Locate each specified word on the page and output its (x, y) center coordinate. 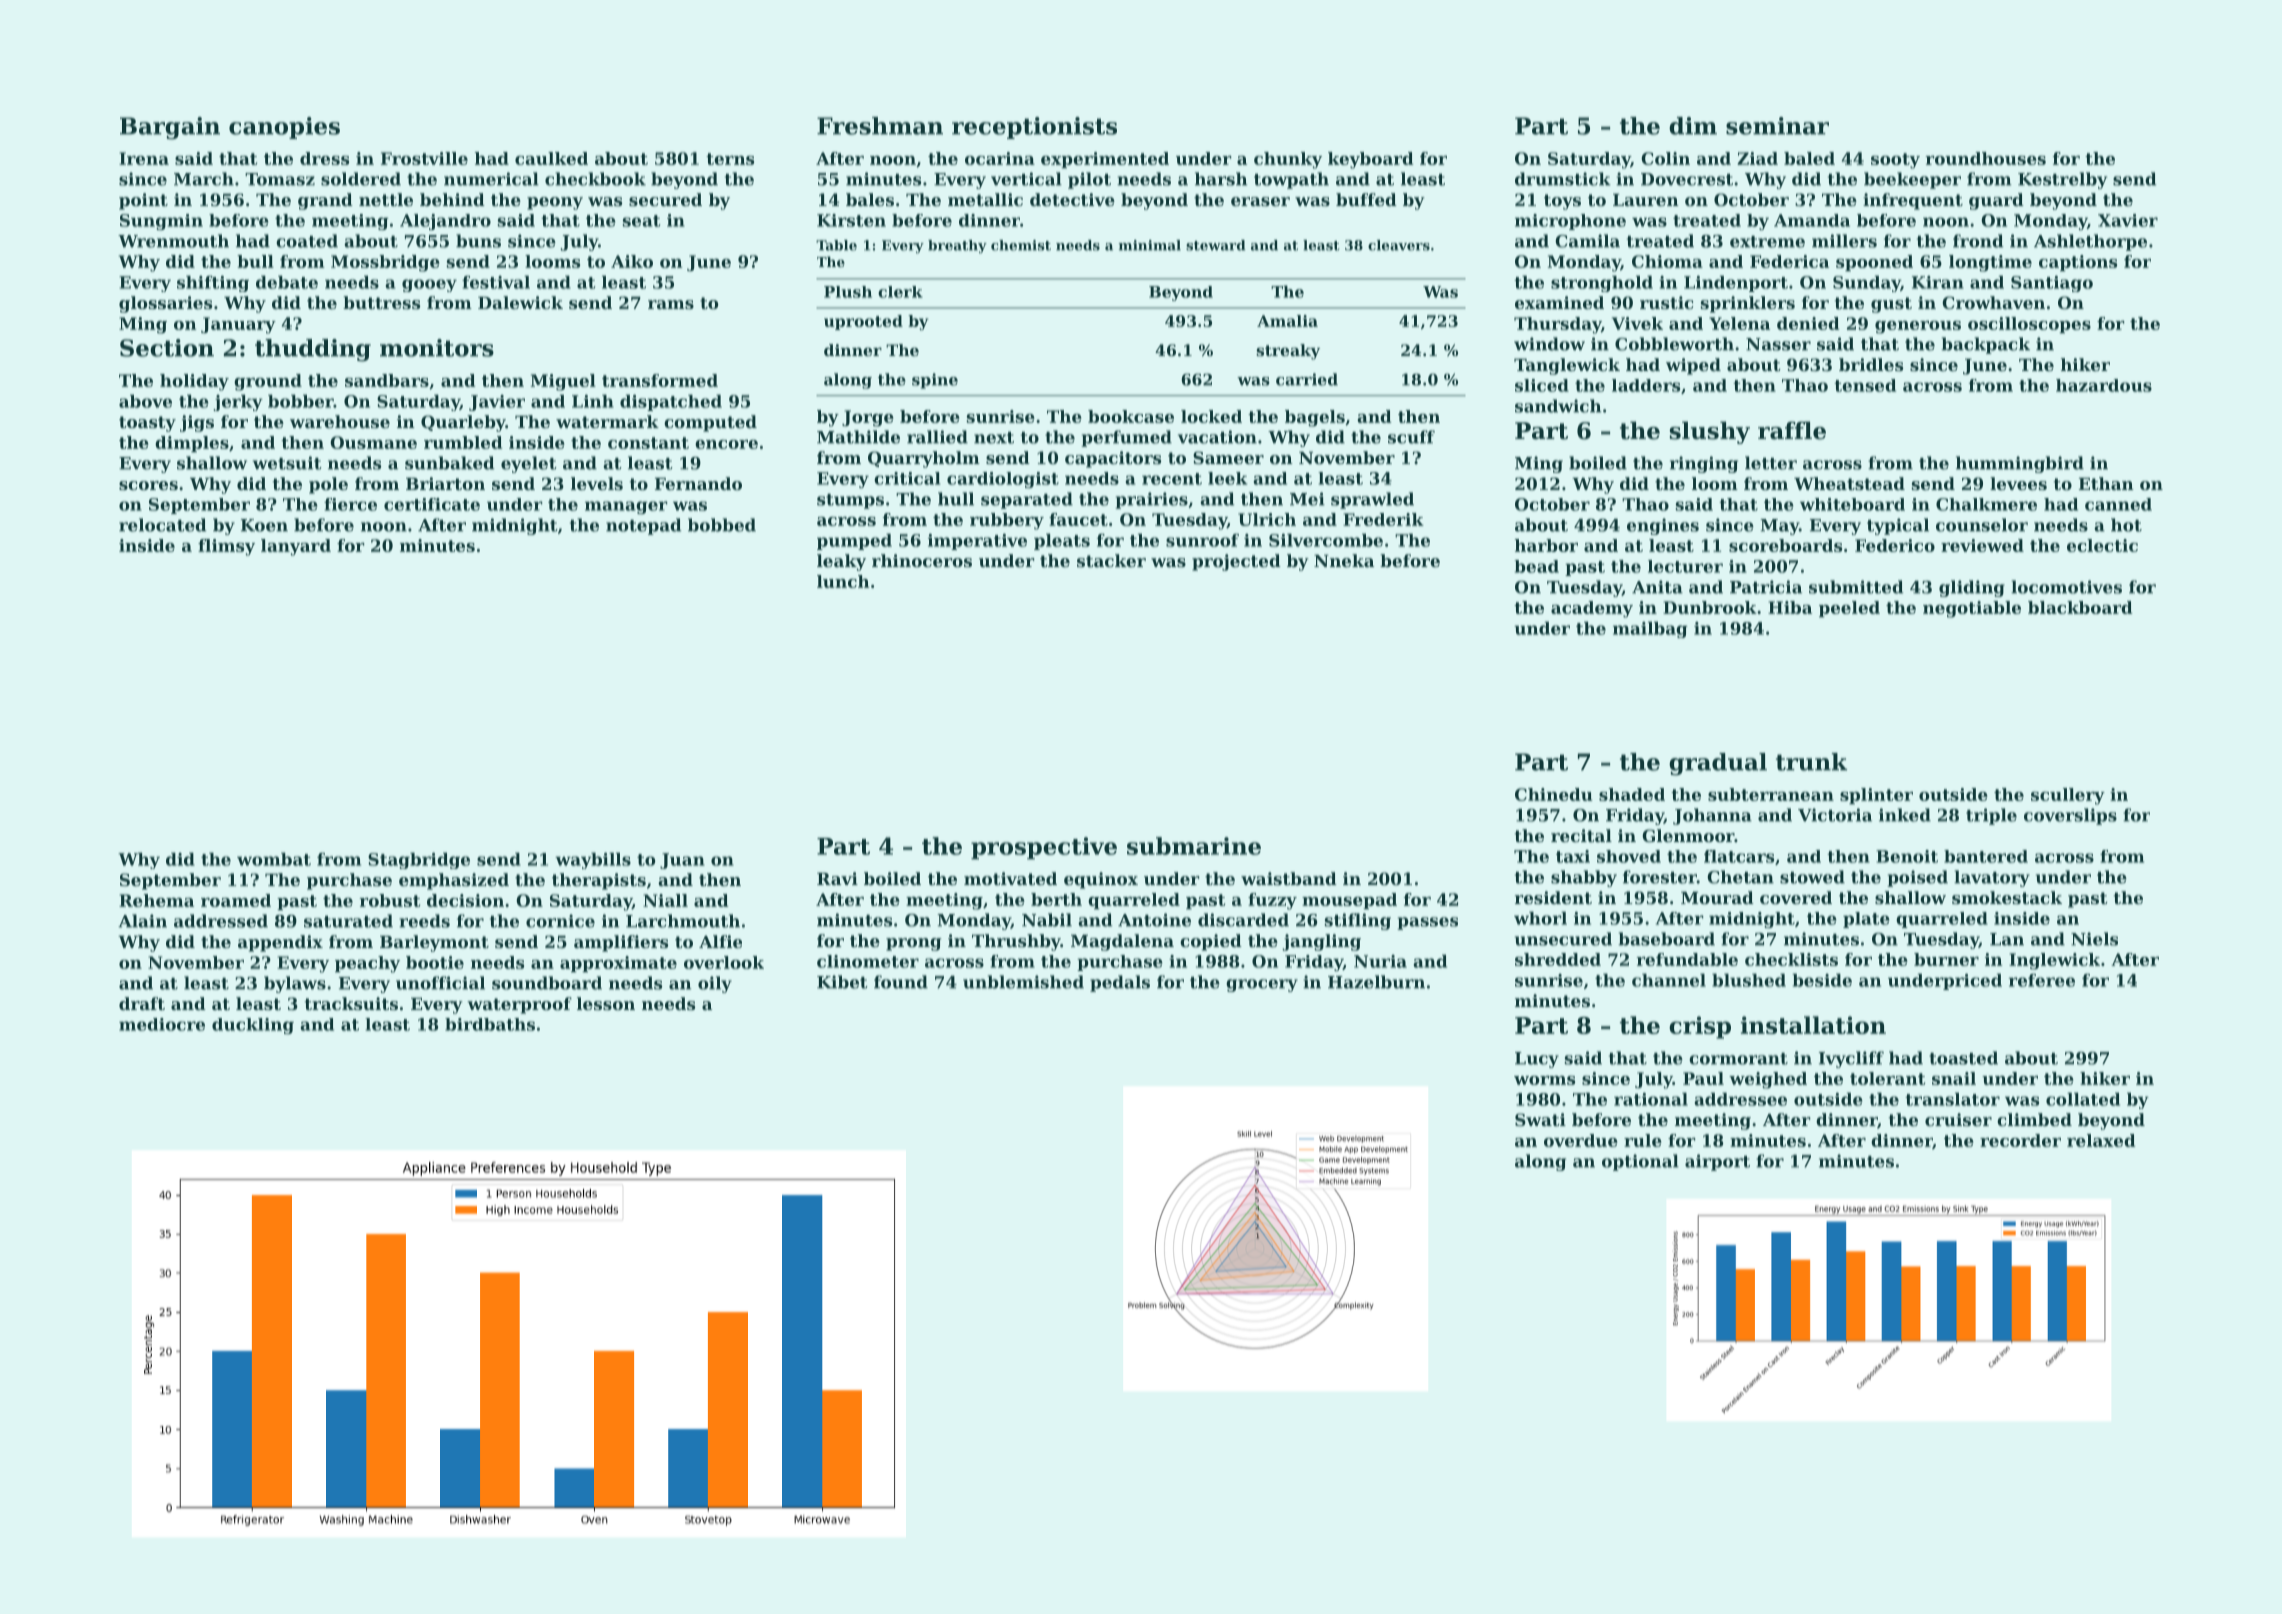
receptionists (1034, 128)
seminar (1777, 126)
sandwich (1558, 406)
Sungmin (161, 222)
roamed (236, 900)
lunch (843, 581)
